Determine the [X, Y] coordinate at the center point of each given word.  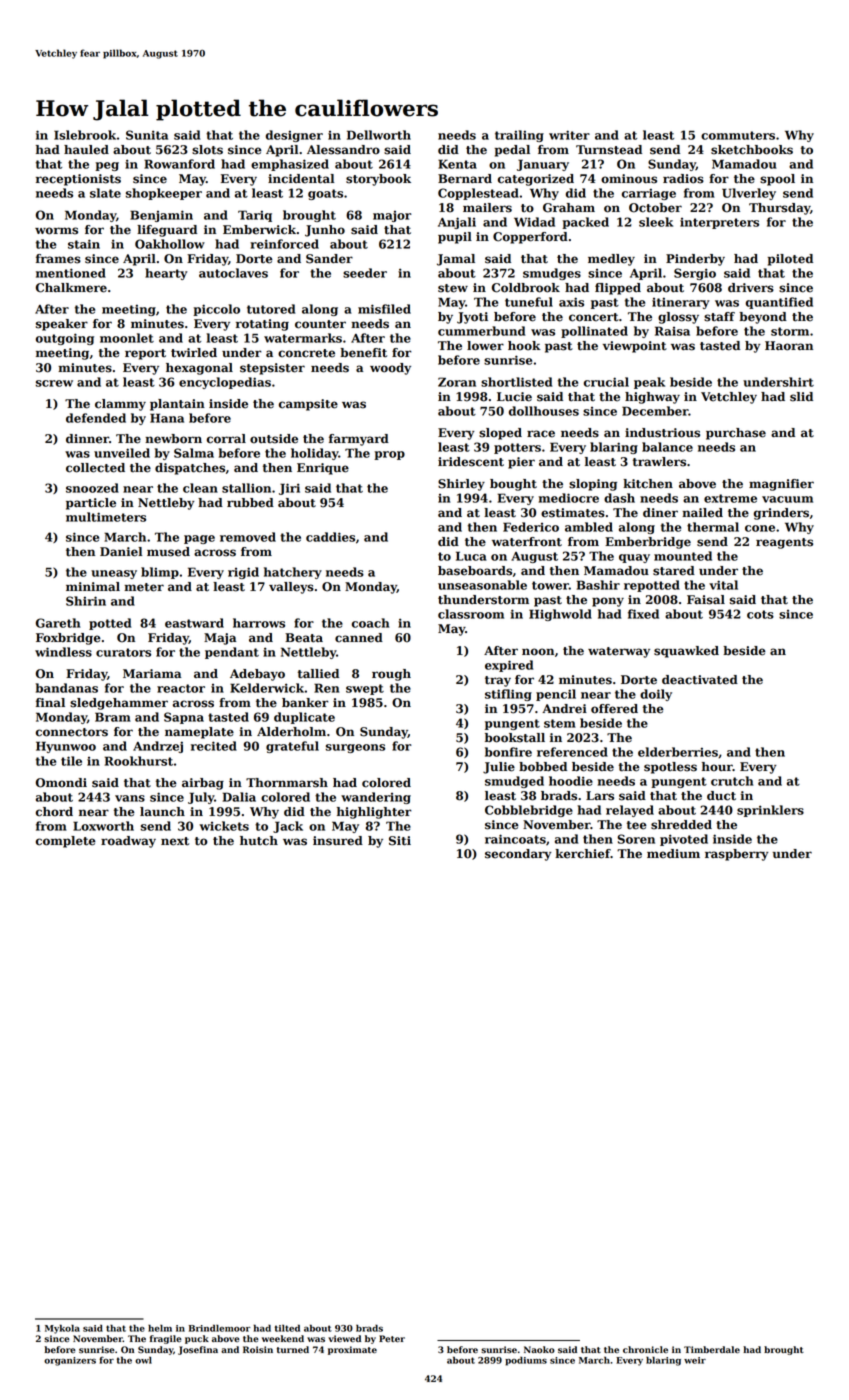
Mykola [62, 1329]
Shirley [461, 485]
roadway [128, 842]
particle [91, 504]
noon [538, 652]
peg [107, 166]
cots [760, 614]
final [50, 702]
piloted [790, 260]
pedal [512, 151]
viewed [344, 1338]
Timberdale [712, 1349]
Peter [392, 1338]
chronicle [645, 1349]
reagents [784, 543]
